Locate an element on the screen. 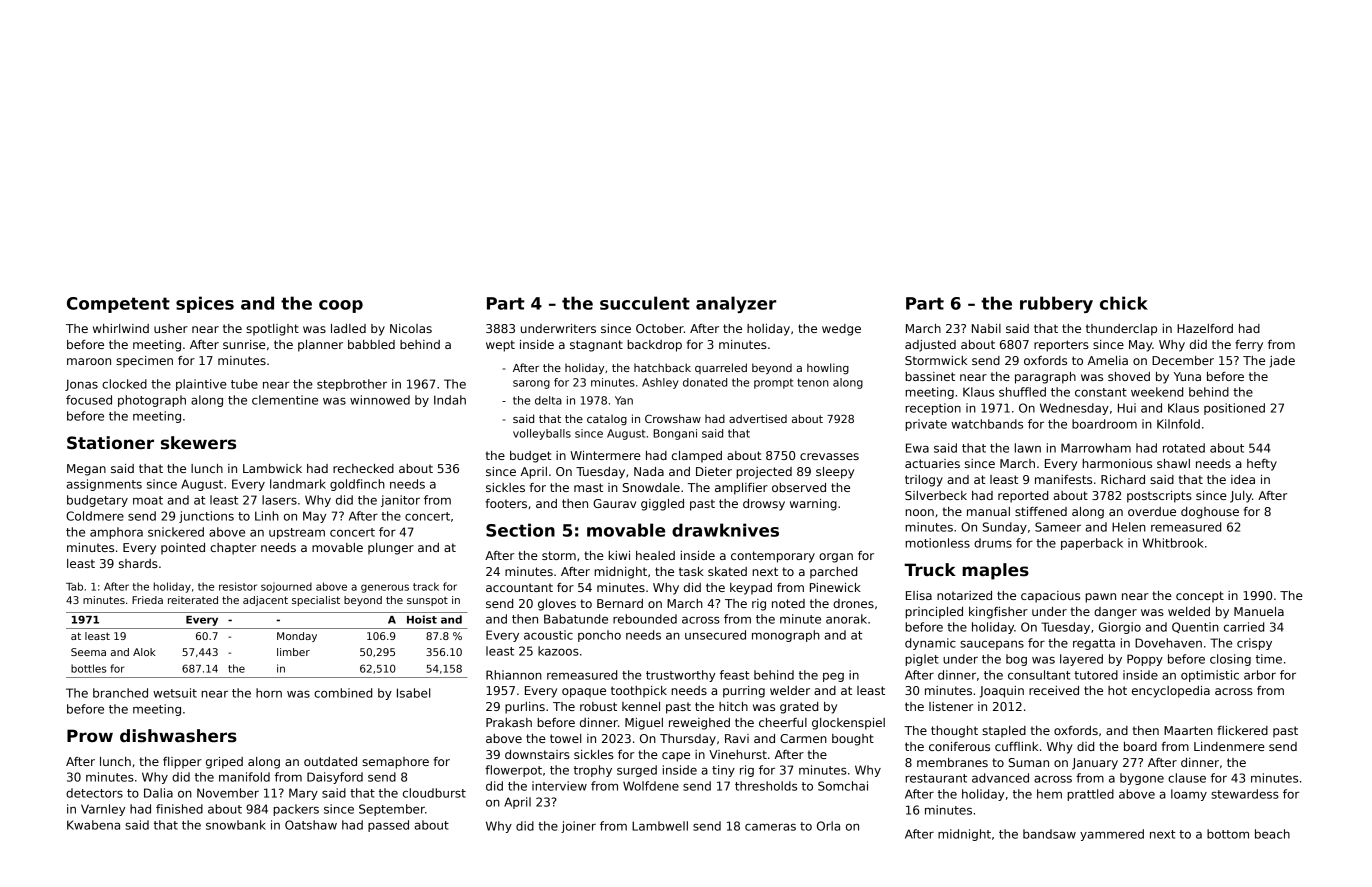 The height and width of the screenshot is (887, 1372). Nicolas is located at coordinates (411, 328).
